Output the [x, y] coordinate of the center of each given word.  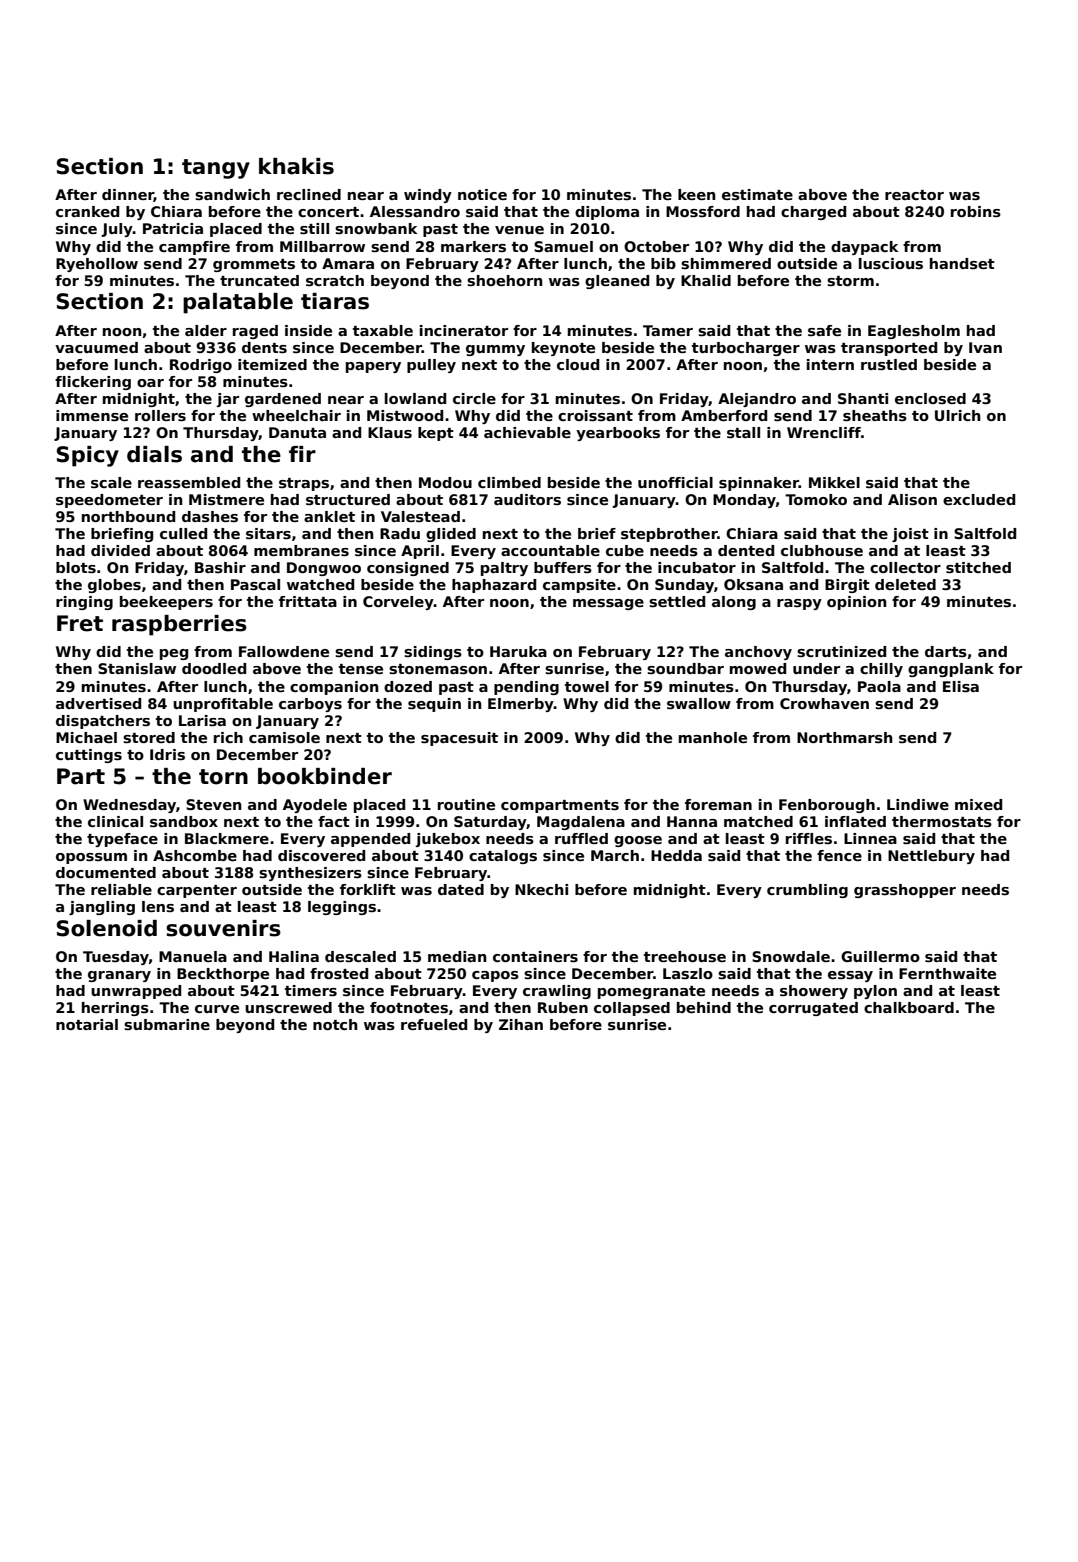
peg [174, 654]
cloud [578, 364]
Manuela [193, 956]
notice [482, 194]
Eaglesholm [914, 332]
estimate [757, 194]
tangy [216, 169]
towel [587, 686]
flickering [93, 383]
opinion [857, 603]
